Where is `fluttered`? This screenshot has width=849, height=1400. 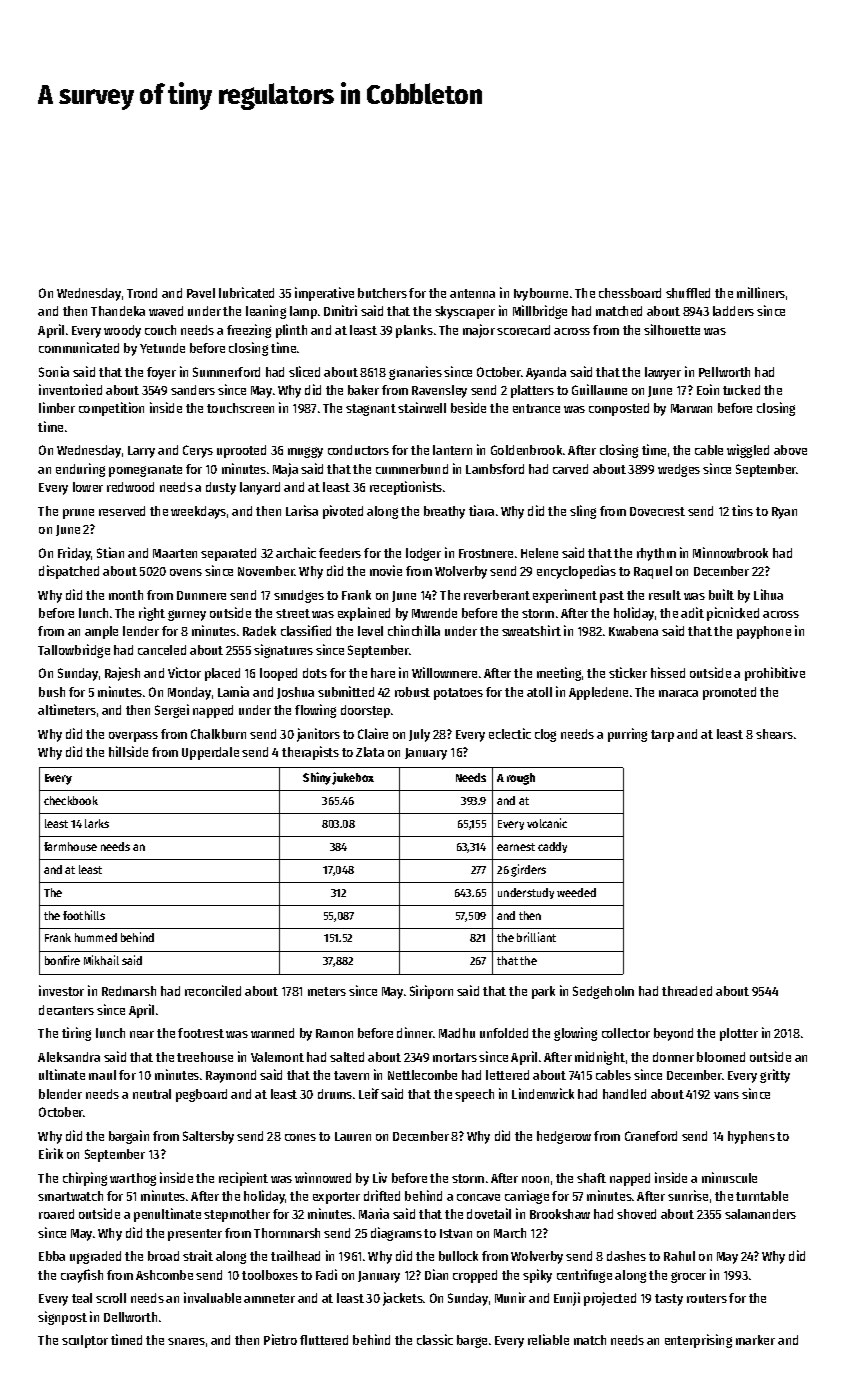
fluttered is located at coordinates (324, 1340).
